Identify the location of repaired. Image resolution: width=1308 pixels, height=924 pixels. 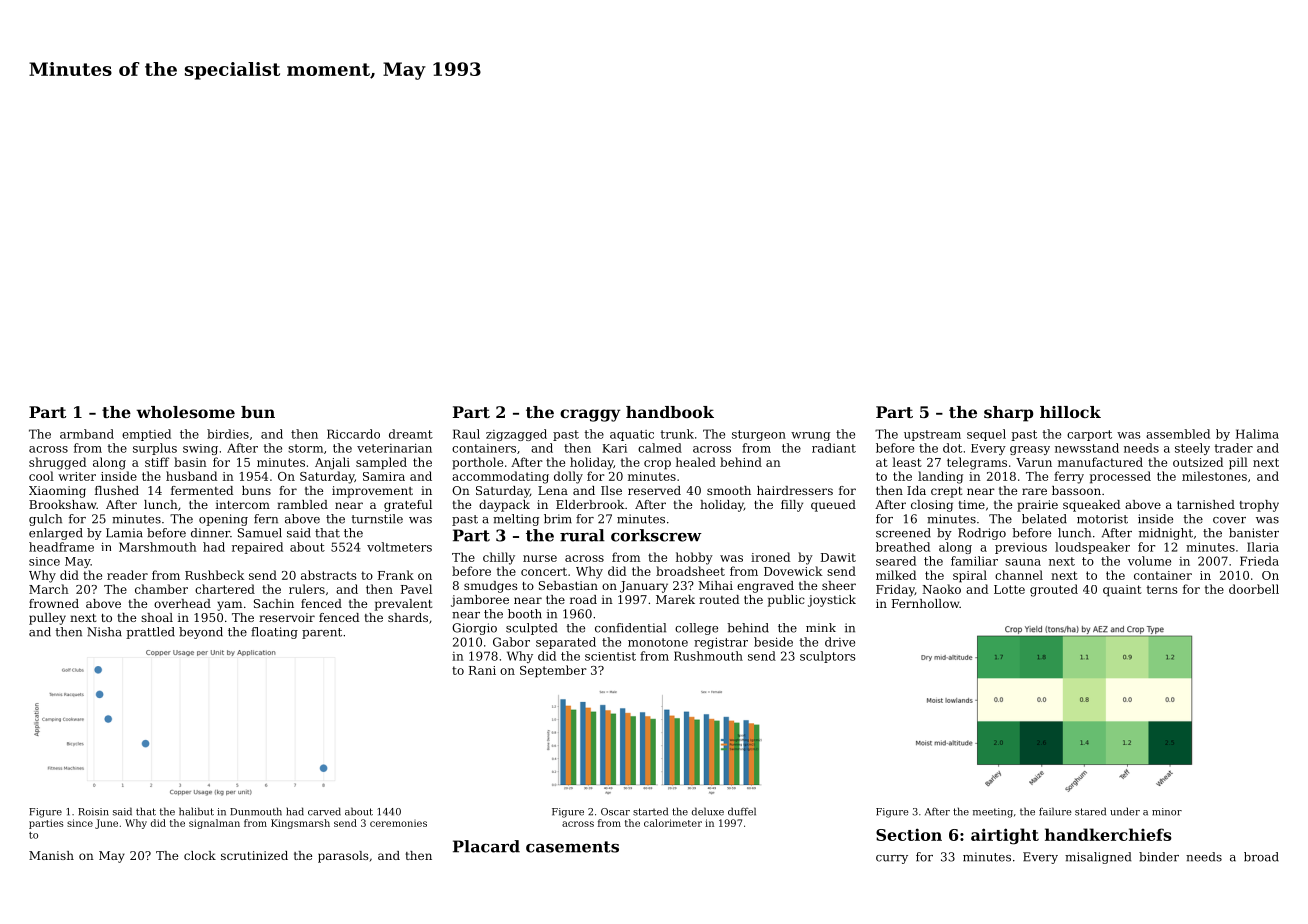
(257, 548).
